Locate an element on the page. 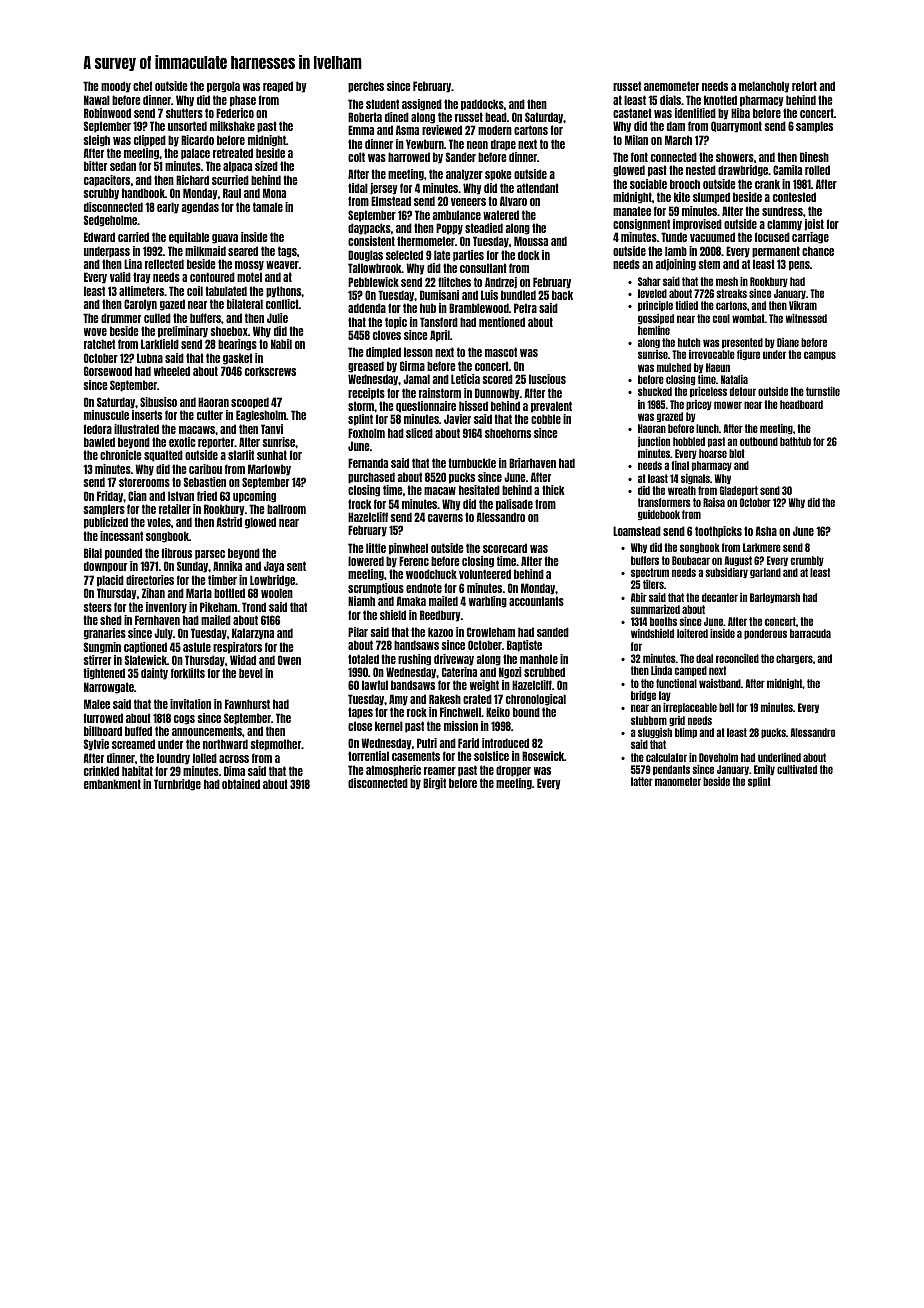 The image size is (924, 1308). pergola is located at coordinates (223, 87).
